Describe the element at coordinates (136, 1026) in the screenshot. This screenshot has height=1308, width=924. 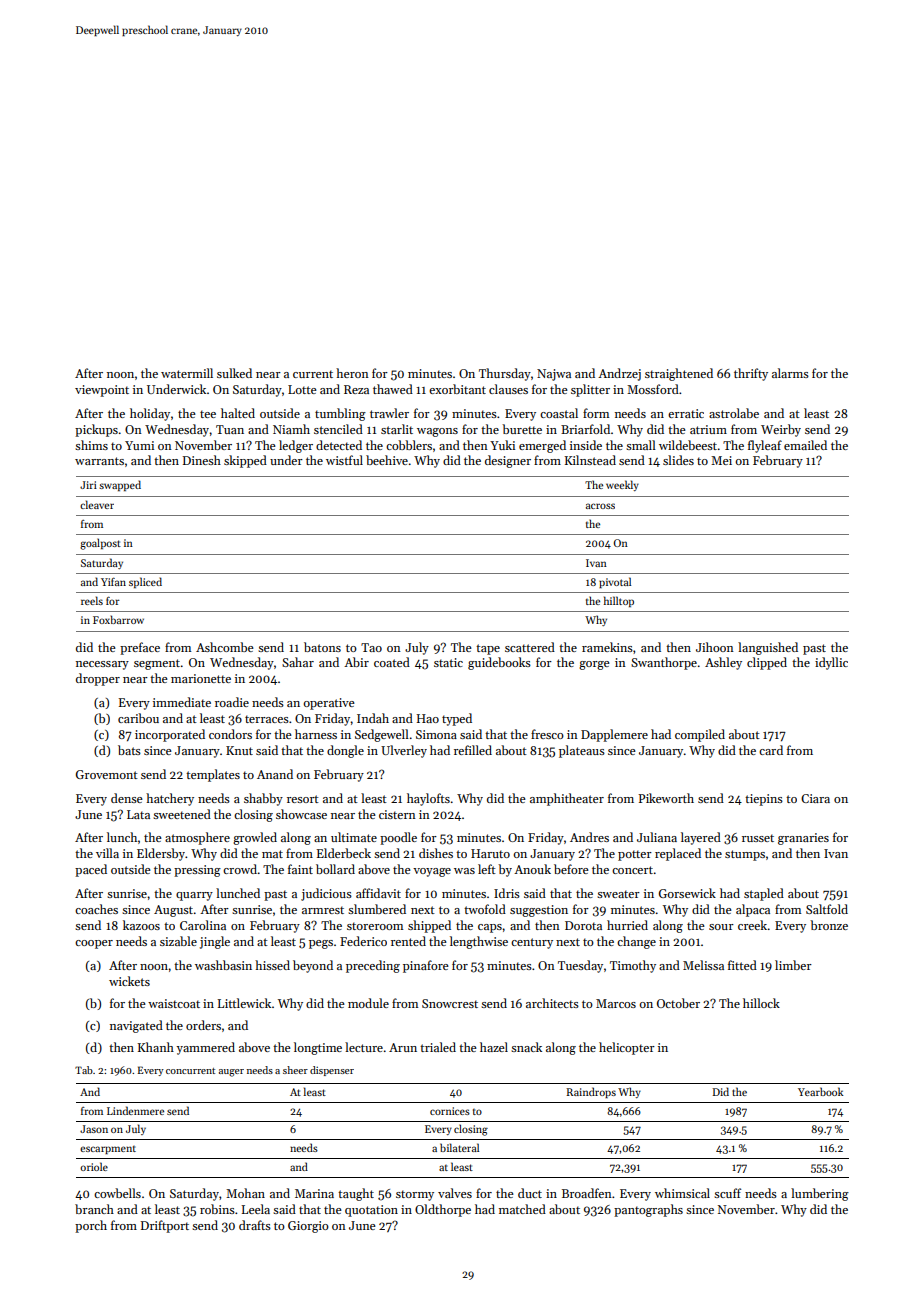
I see `navigated` at that location.
